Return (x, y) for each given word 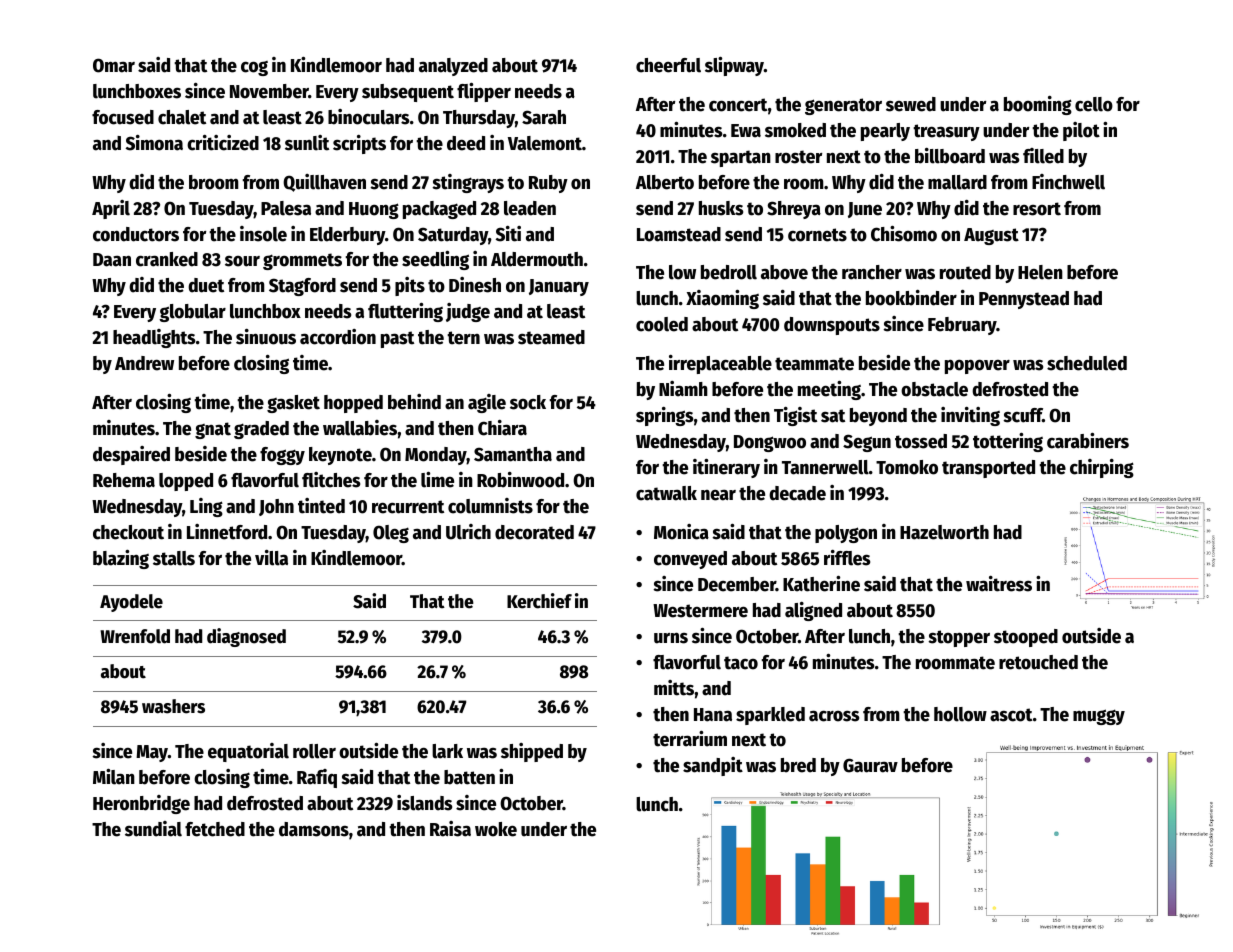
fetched (215, 829)
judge (468, 312)
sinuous (266, 337)
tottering (1008, 442)
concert (738, 105)
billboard (950, 156)
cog (254, 68)
